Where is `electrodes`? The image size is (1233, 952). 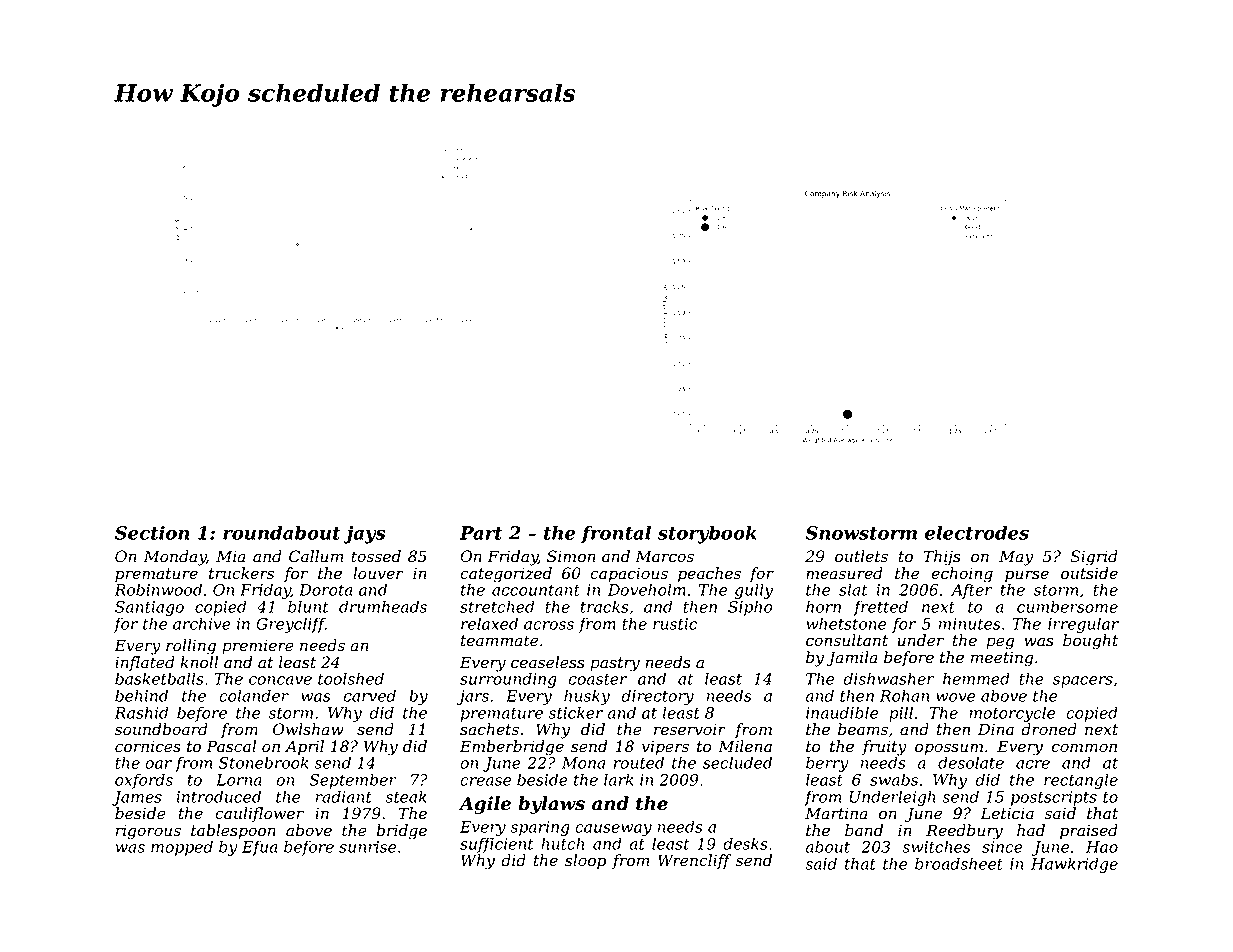 electrodes is located at coordinates (977, 532).
